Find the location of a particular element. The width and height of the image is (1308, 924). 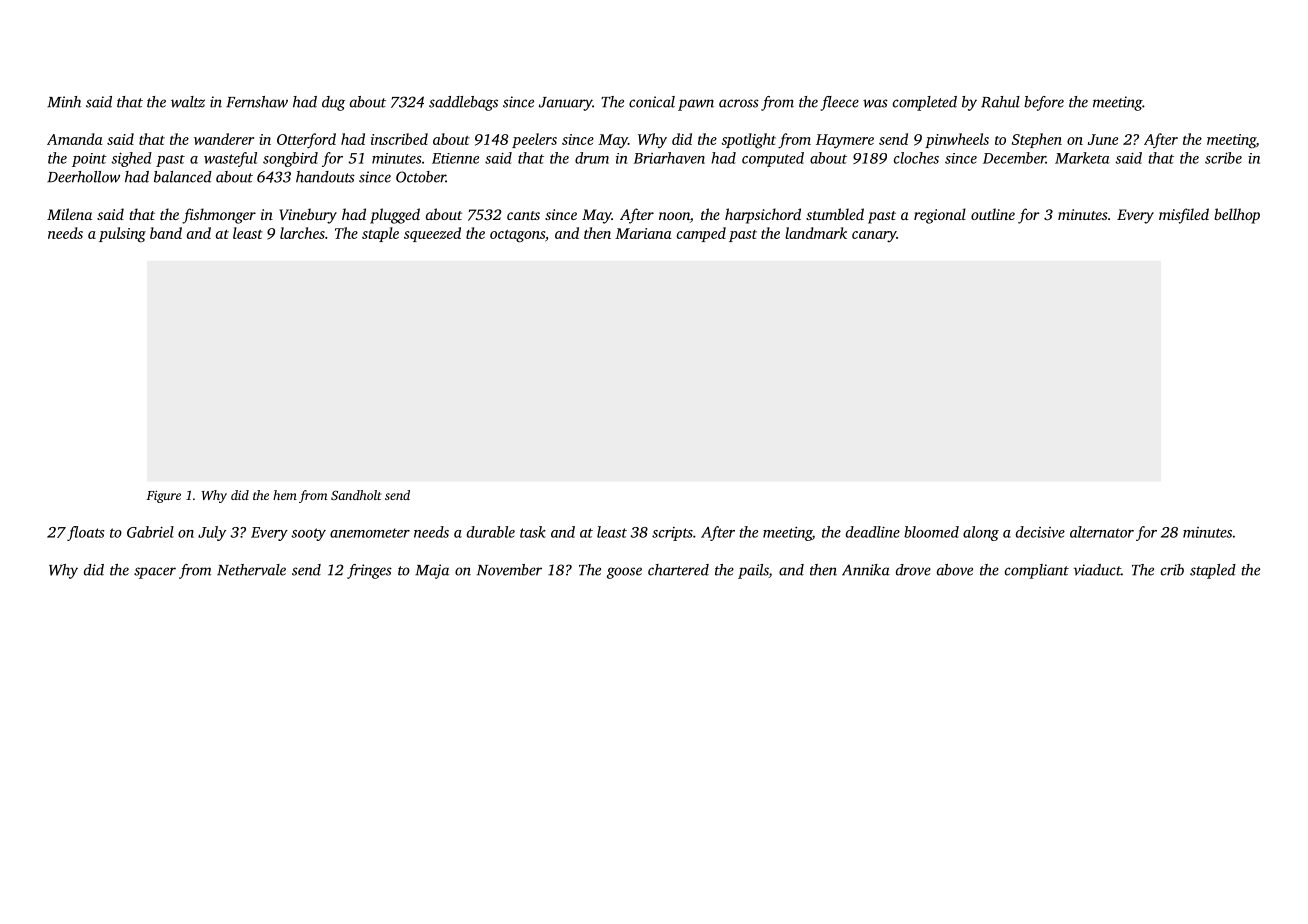

Sandholt is located at coordinates (356, 495).
